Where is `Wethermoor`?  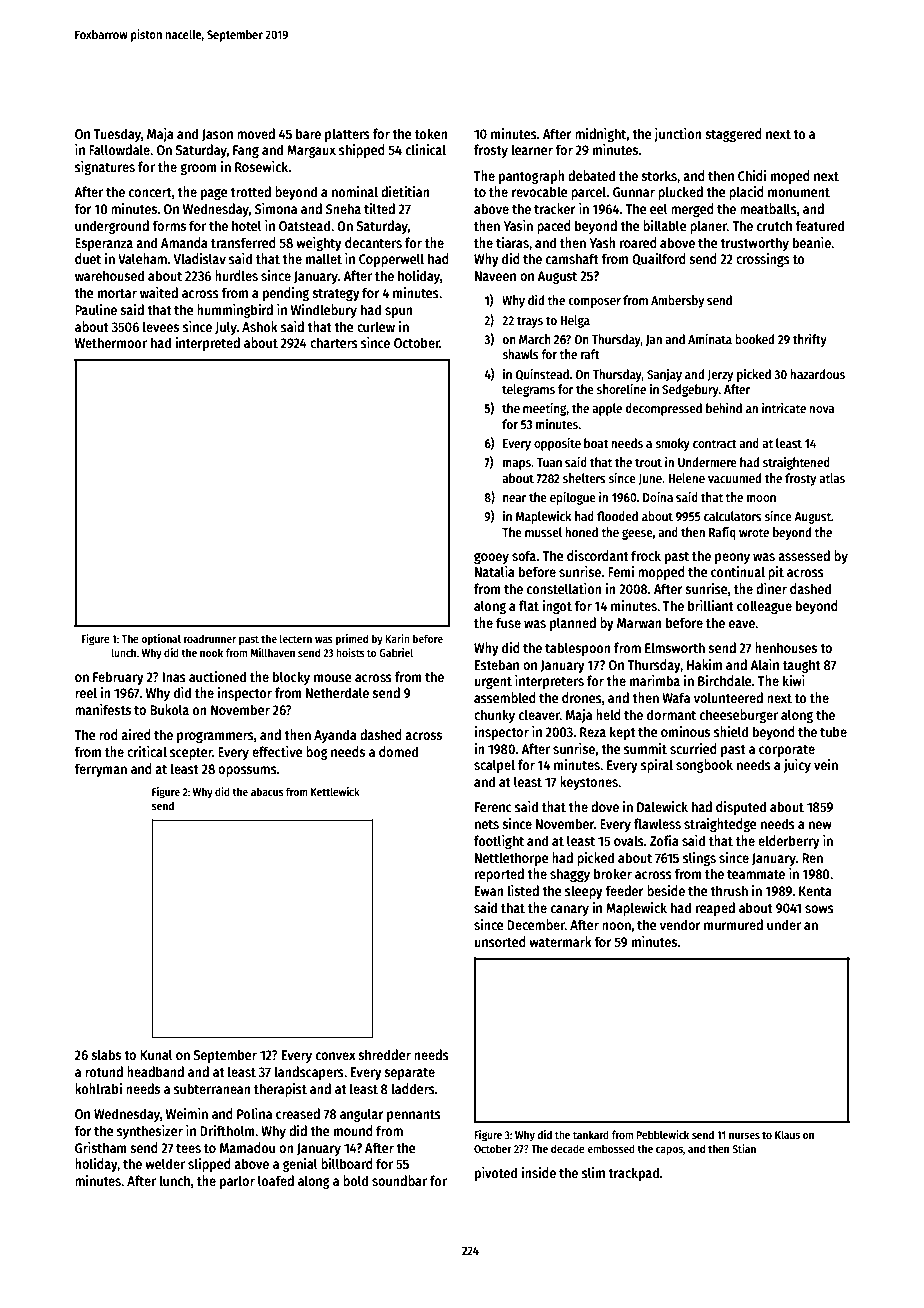
Wethermoor is located at coordinates (111, 342).
